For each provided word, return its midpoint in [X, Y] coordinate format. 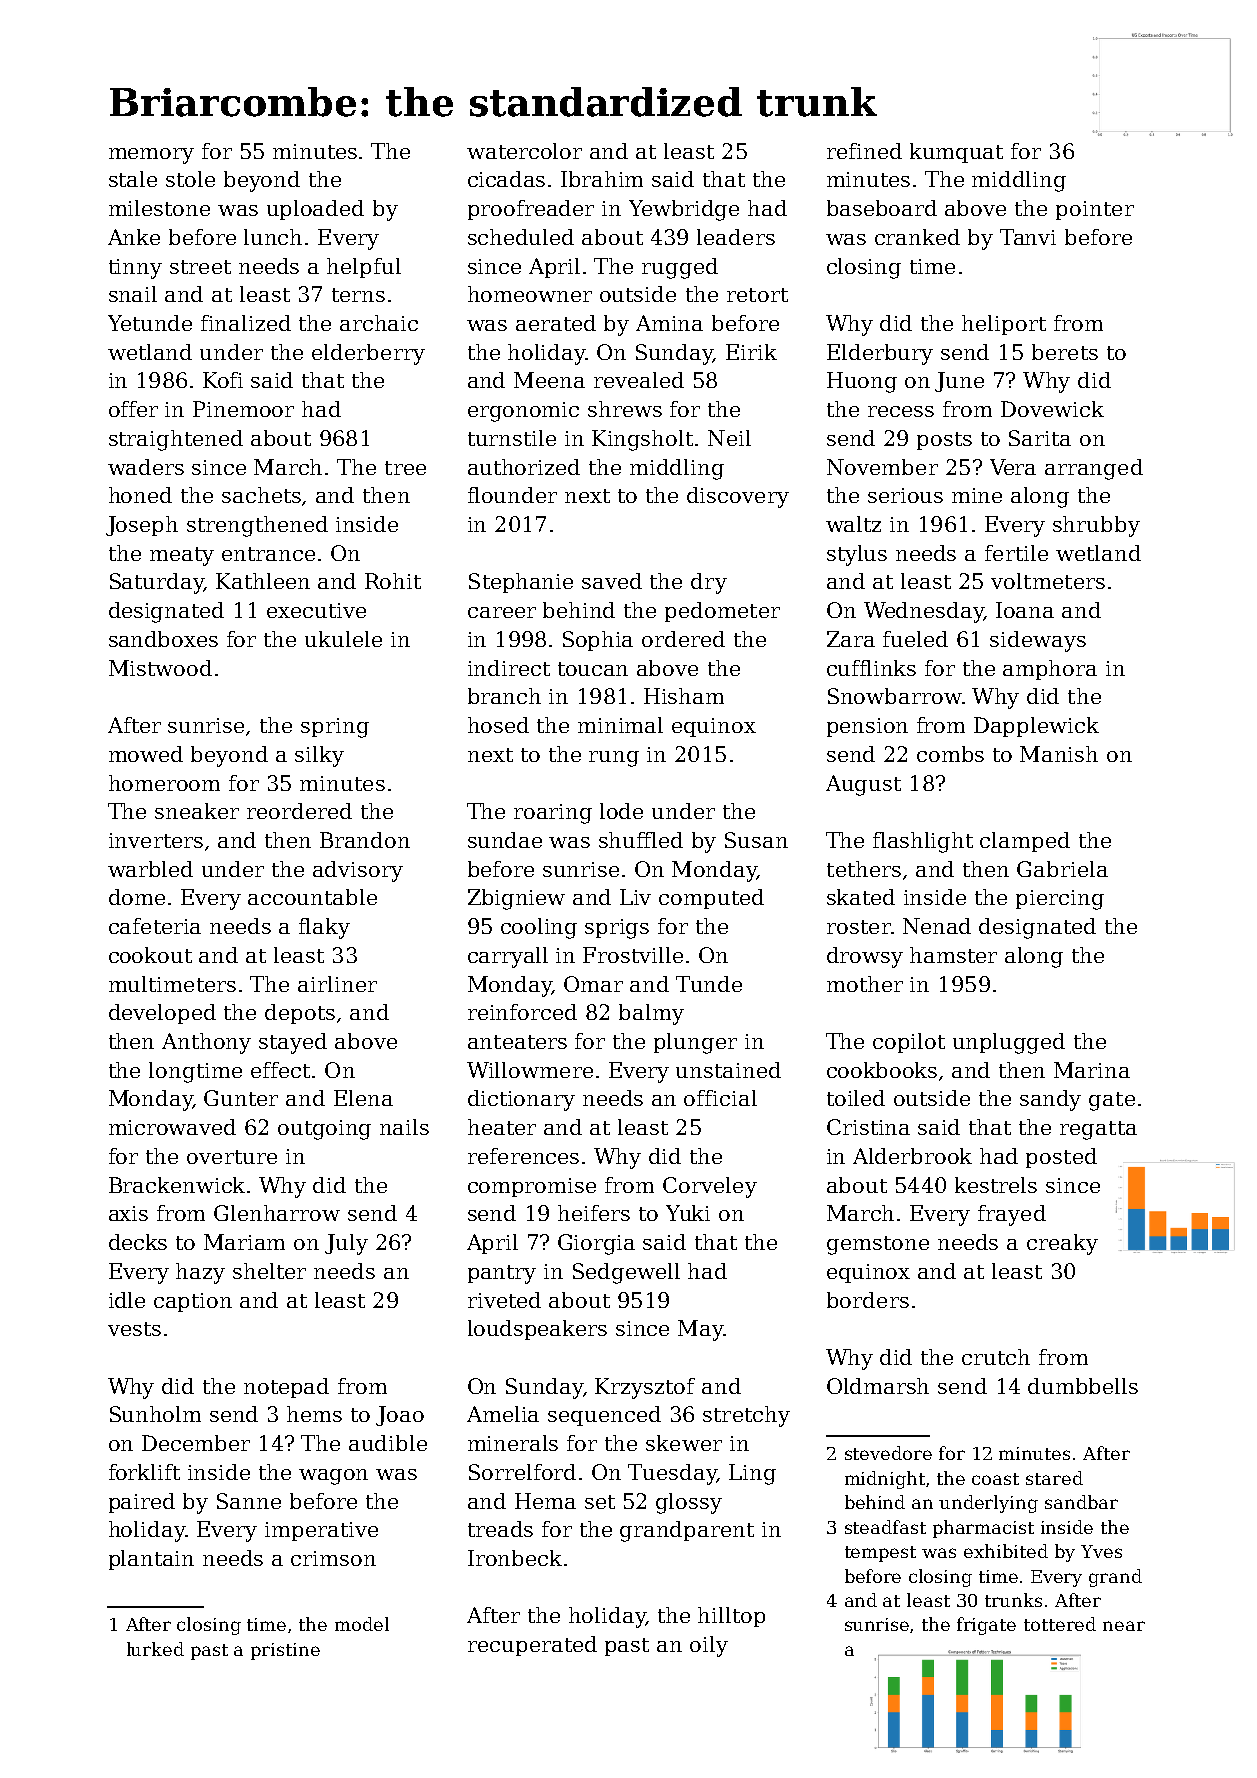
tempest [880, 1554]
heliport [1004, 325]
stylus [857, 555]
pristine [285, 1651]
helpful [364, 268]
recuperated [532, 1646]
